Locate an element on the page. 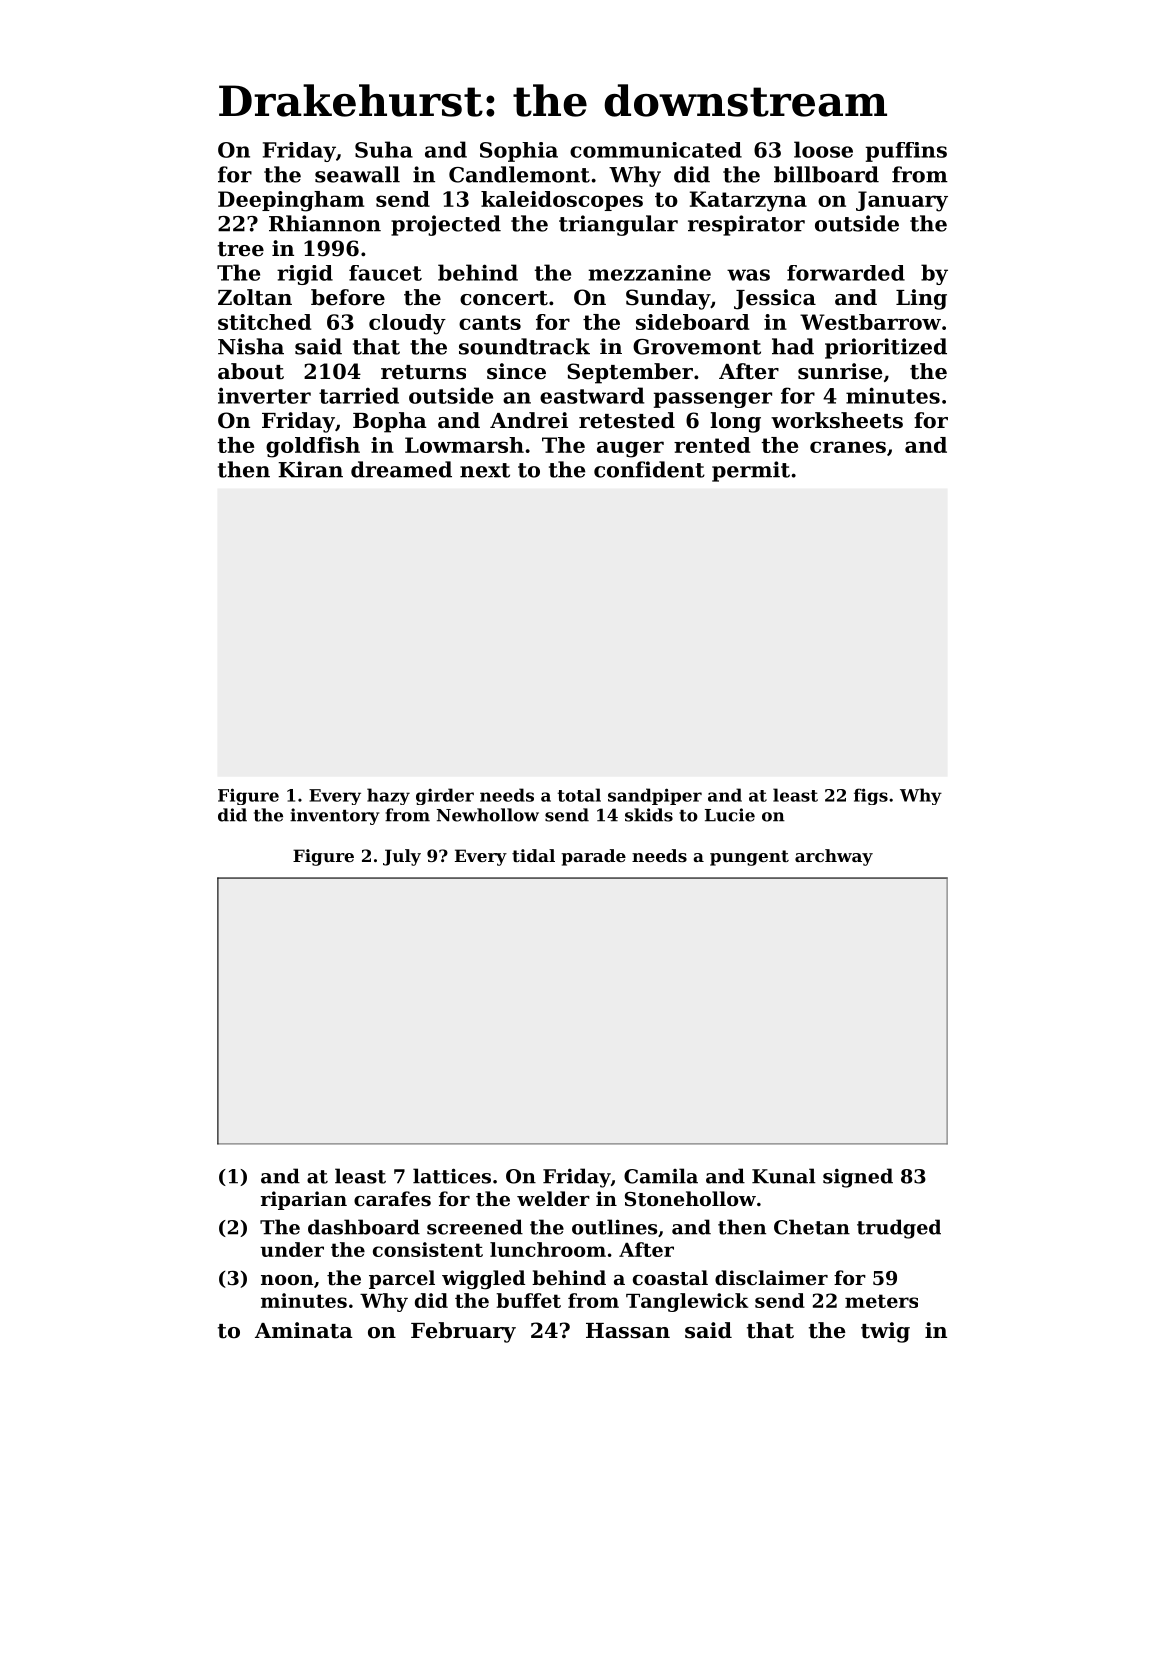 The image size is (1165, 1654). January is located at coordinates (902, 201).
